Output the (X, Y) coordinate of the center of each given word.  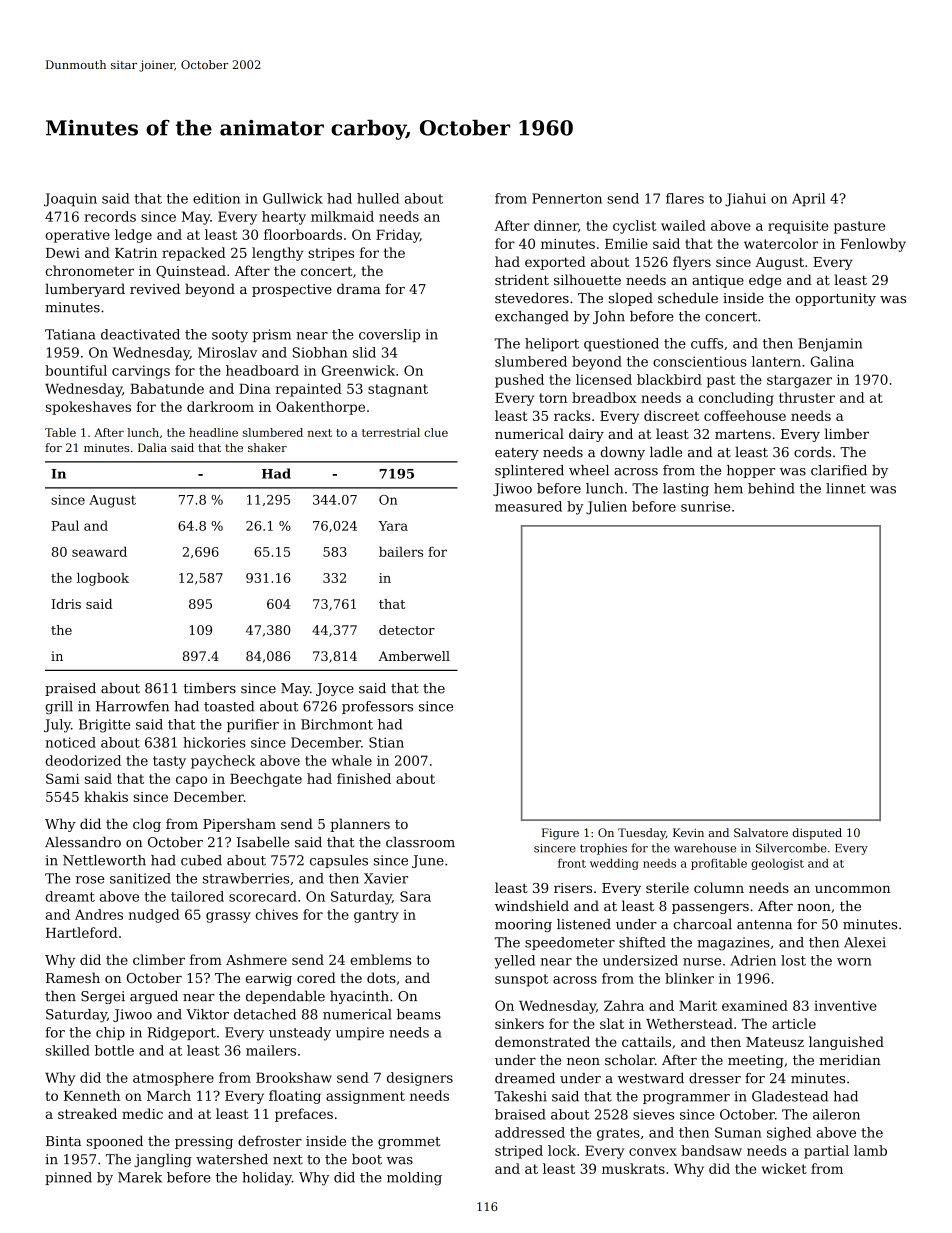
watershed (232, 1159)
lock (562, 1150)
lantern (776, 361)
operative (78, 236)
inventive (845, 1006)
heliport (552, 344)
